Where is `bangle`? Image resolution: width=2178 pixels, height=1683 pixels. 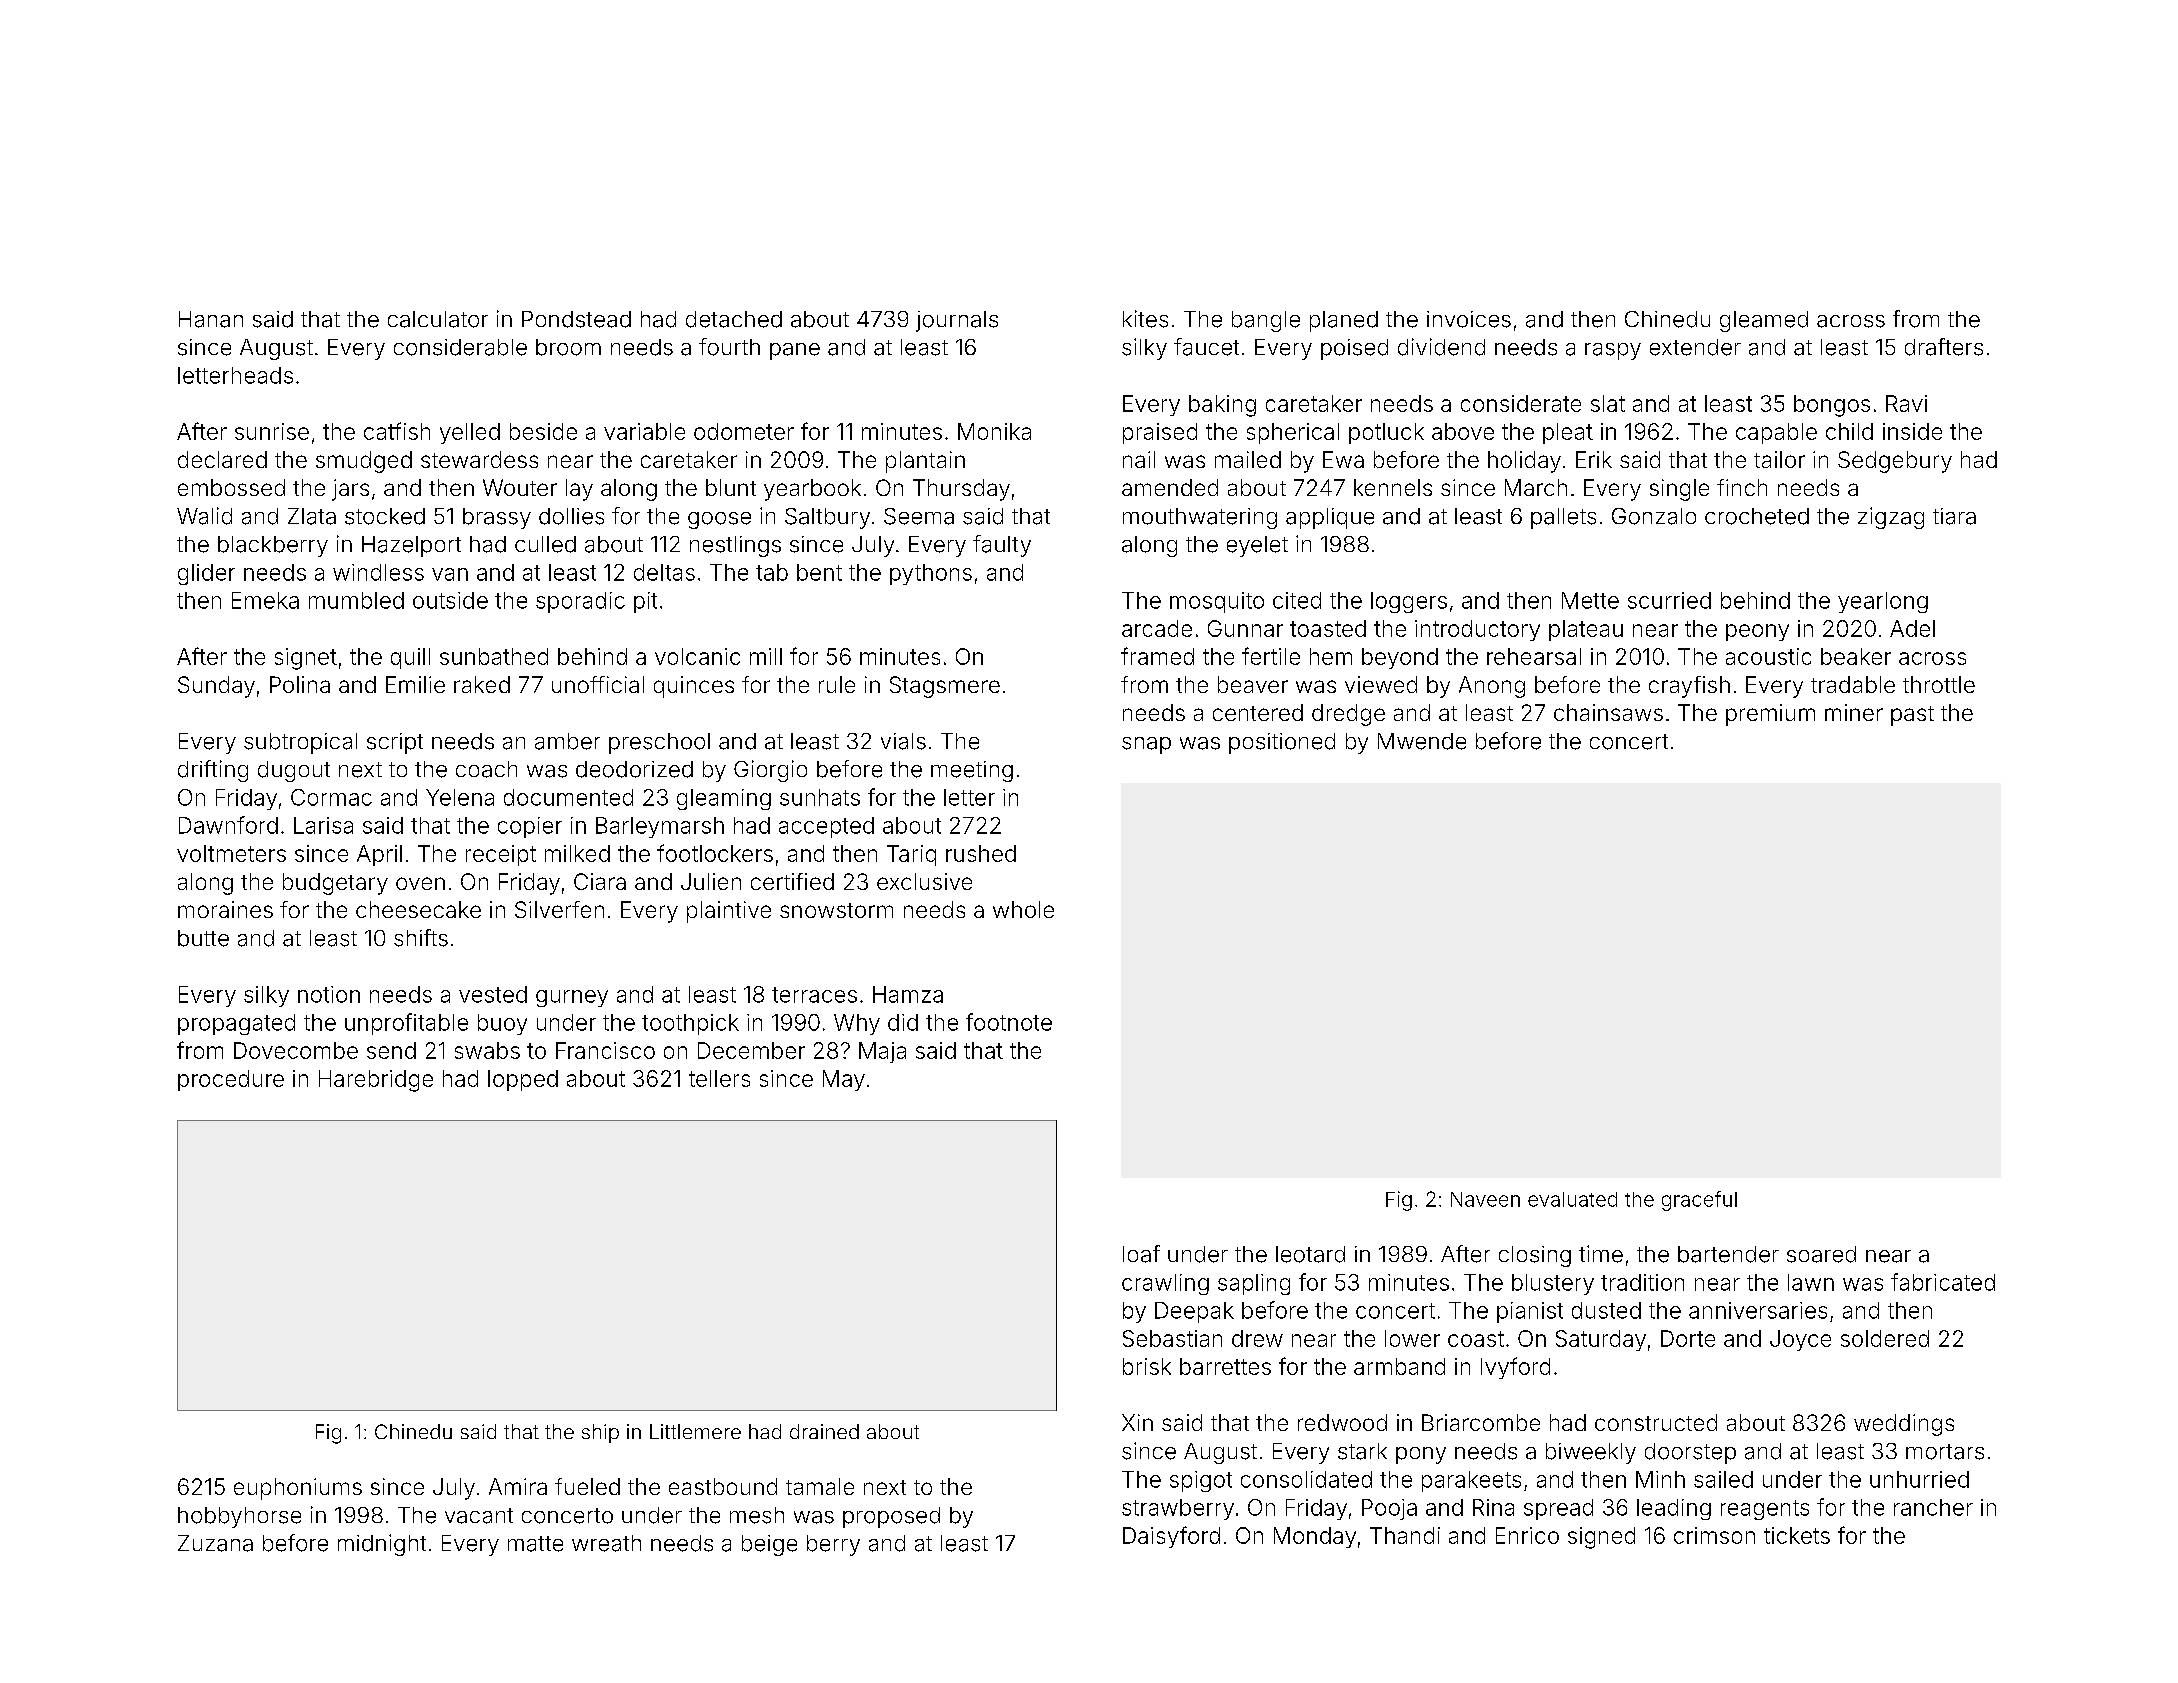 bangle is located at coordinates (1266, 321).
